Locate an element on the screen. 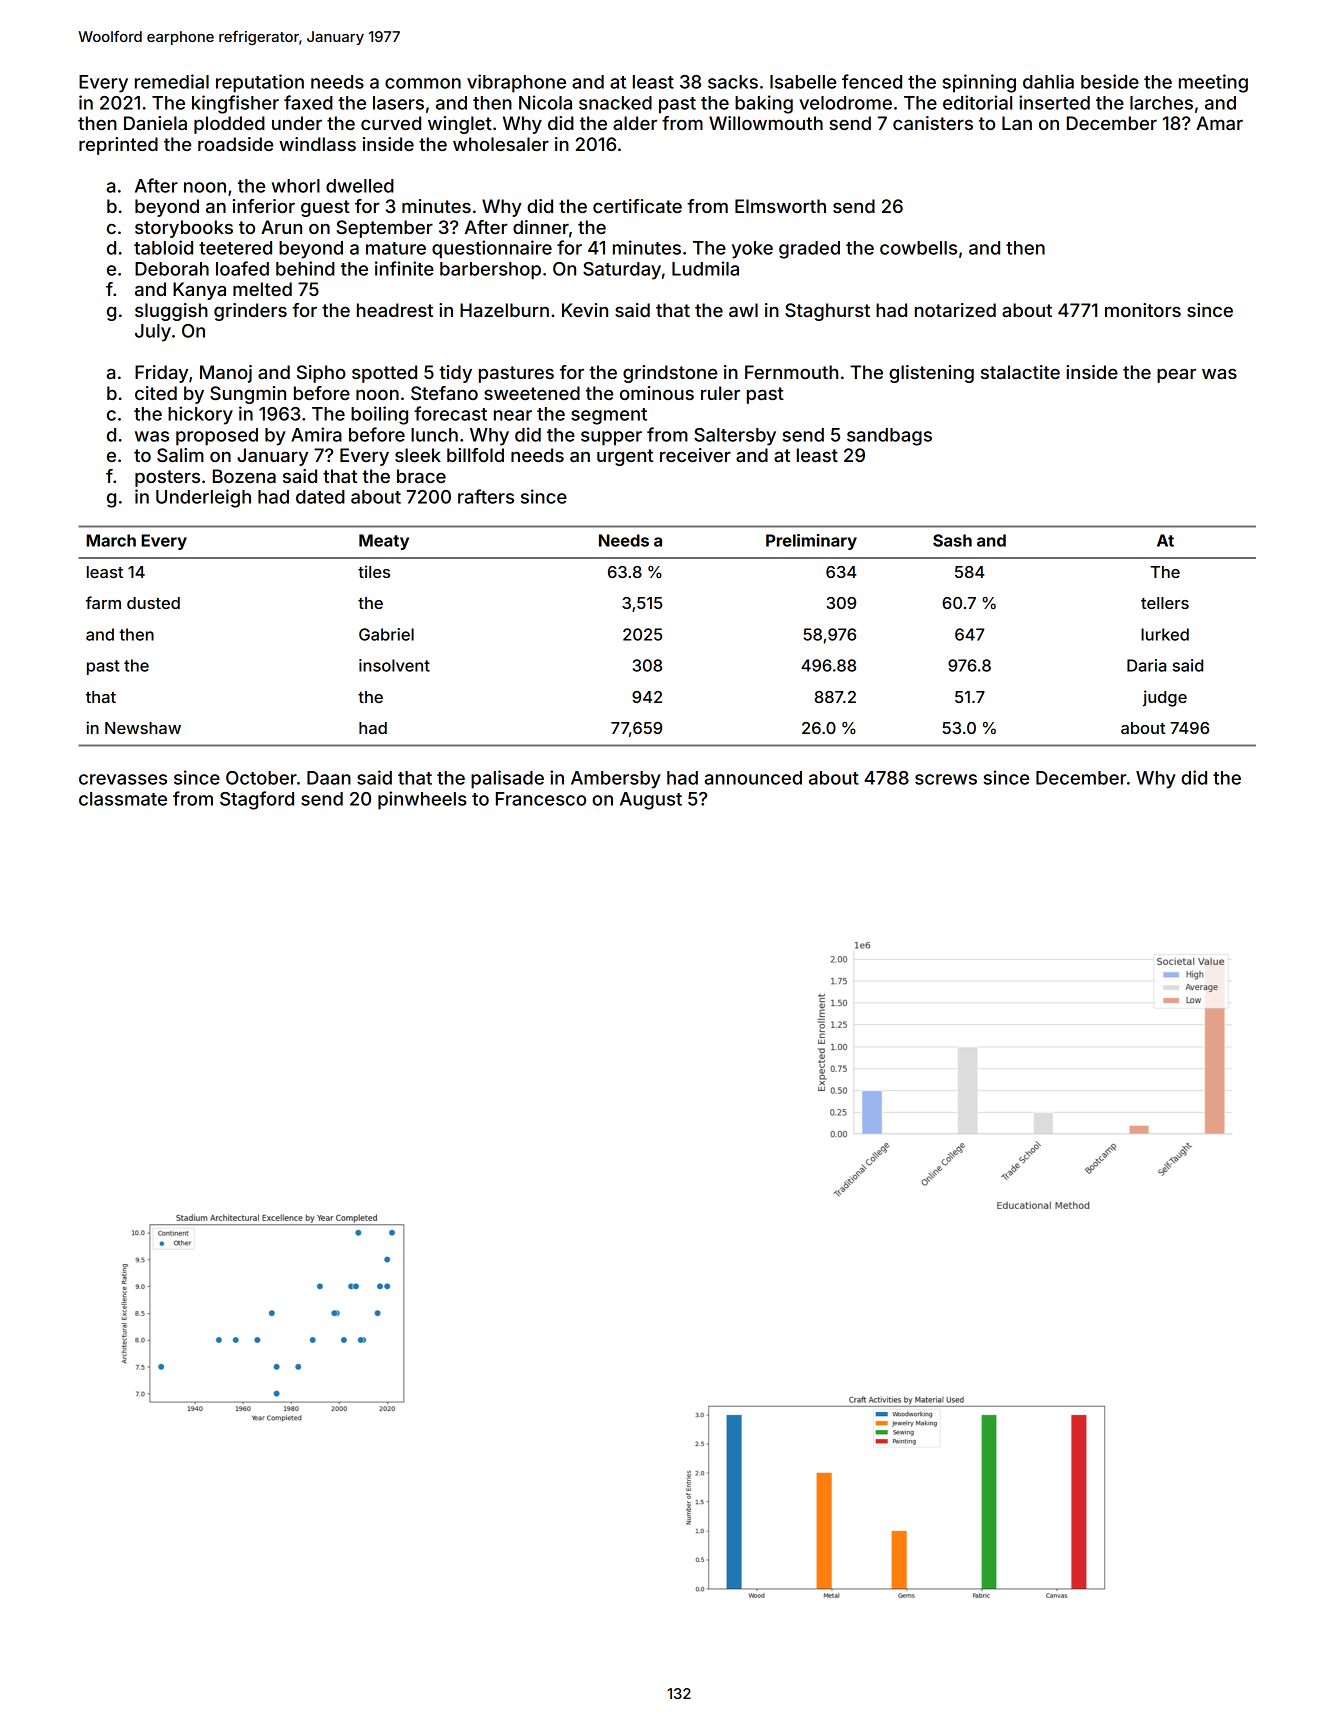 Image resolution: width=1334 pixels, height=1726 pixels. glistening is located at coordinates (931, 374).
